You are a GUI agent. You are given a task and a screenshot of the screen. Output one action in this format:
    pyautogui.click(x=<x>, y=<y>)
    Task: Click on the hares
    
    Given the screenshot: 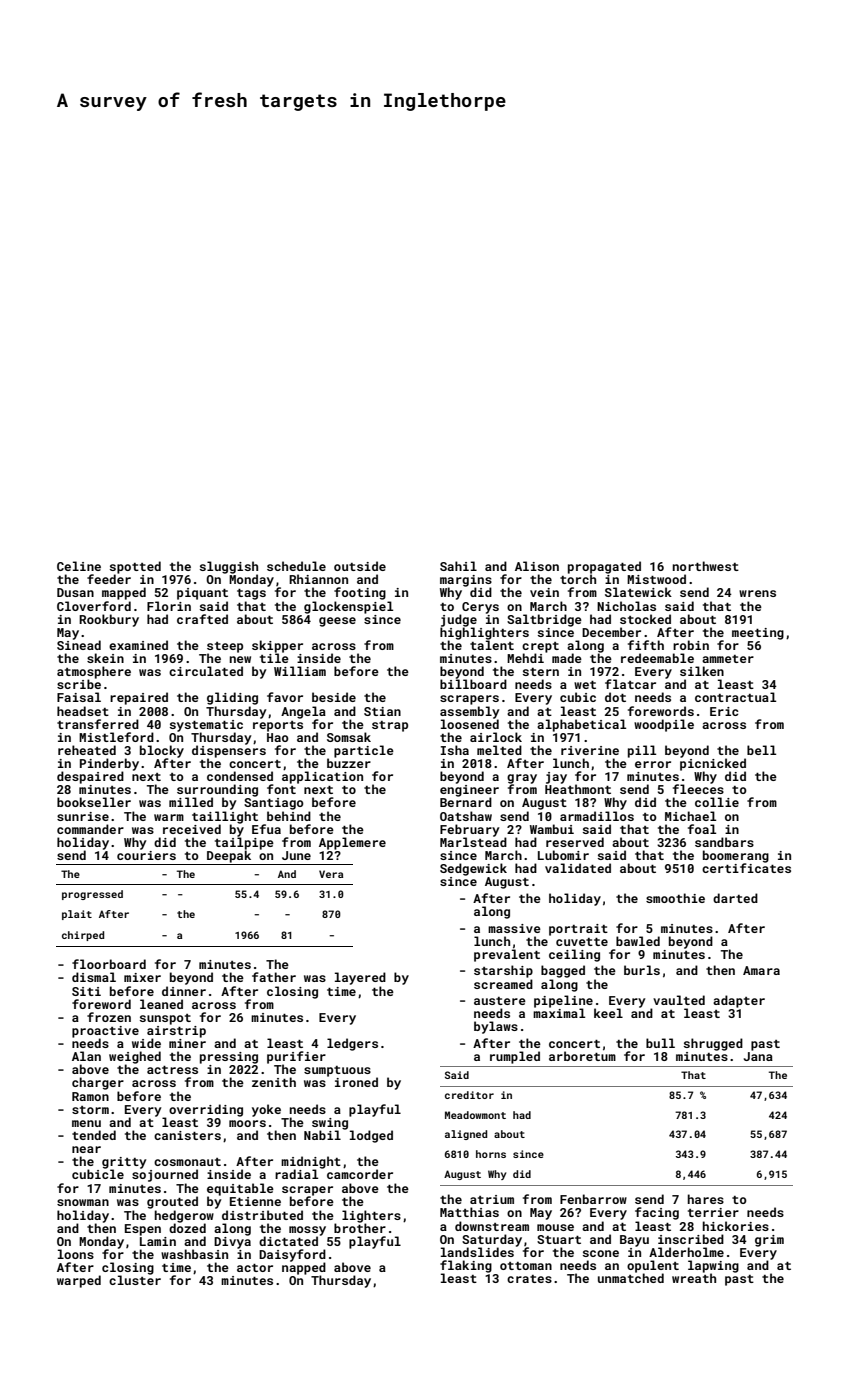 What is the action you would take?
    pyautogui.click(x=706, y=1199)
